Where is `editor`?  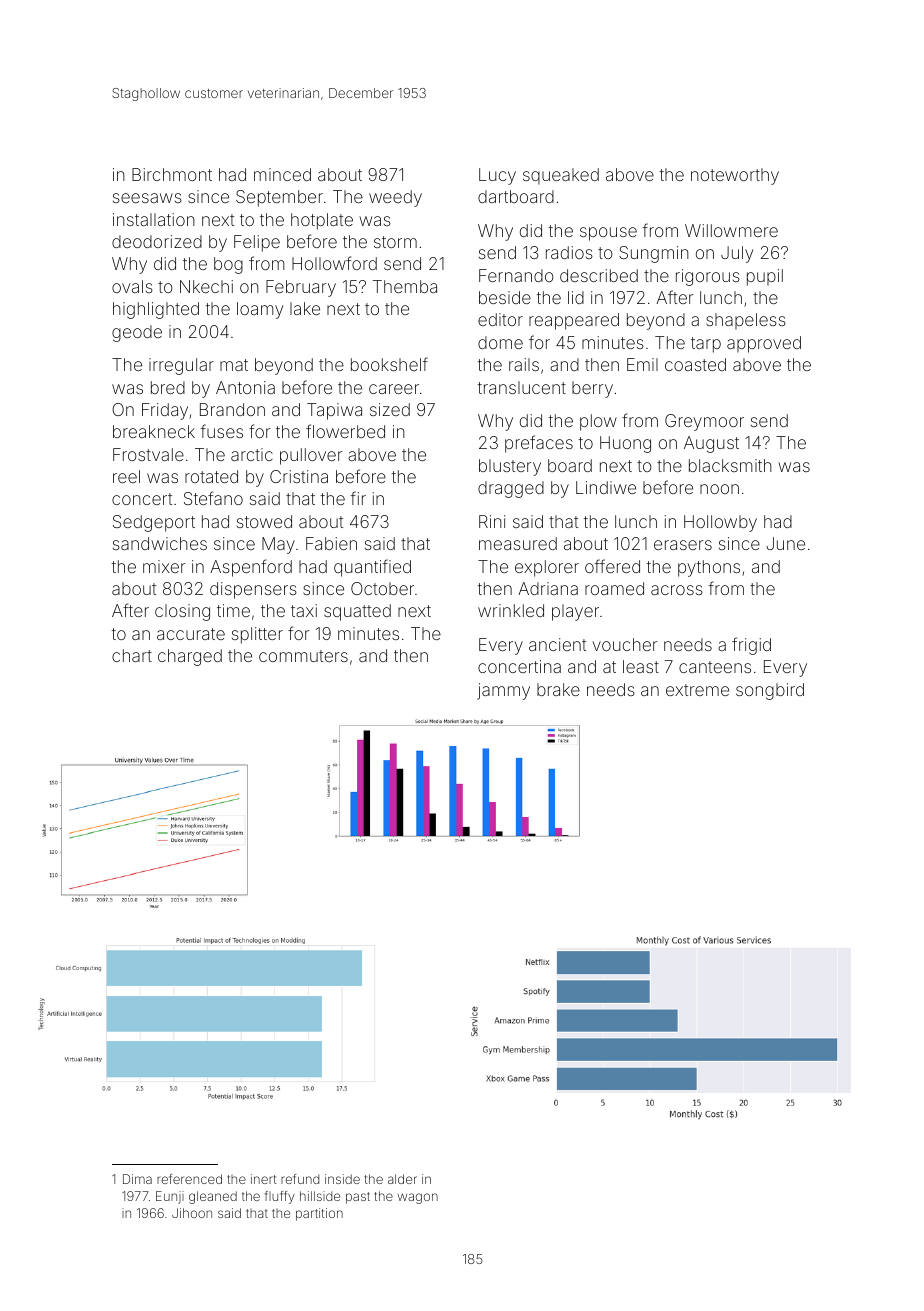
editor is located at coordinates (500, 319).
